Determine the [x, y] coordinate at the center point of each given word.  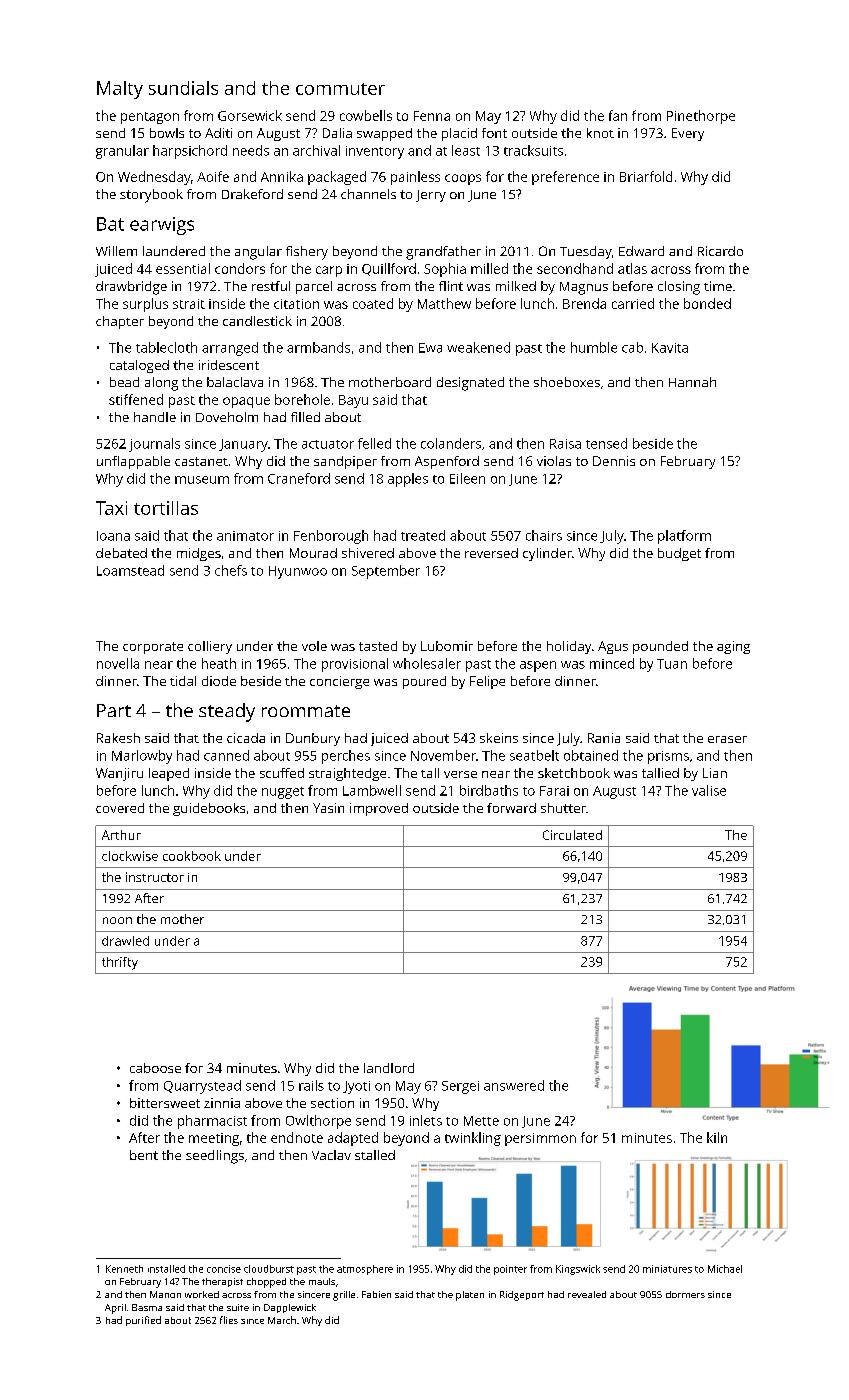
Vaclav [331, 1155]
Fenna [432, 116]
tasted [378, 646]
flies [229, 1320]
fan [618, 115]
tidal [183, 681]
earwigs [162, 226]
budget [679, 554]
